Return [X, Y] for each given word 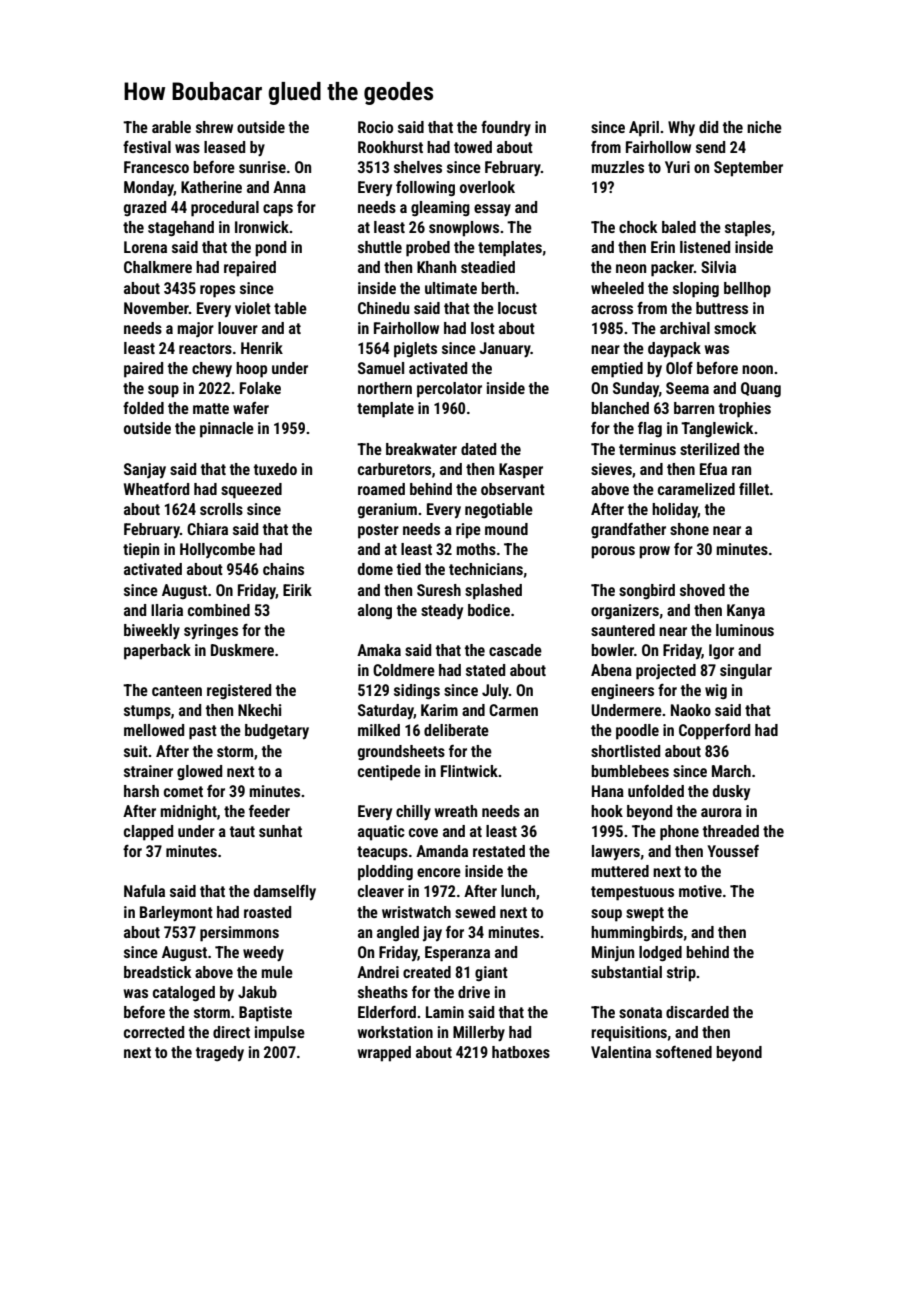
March [731, 771]
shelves [418, 167]
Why [681, 128]
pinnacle [227, 430]
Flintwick [469, 771]
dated [478, 449]
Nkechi [259, 710]
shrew [214, 127]
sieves [611, 469]
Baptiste [265, 1014]
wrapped [384, 1054]
